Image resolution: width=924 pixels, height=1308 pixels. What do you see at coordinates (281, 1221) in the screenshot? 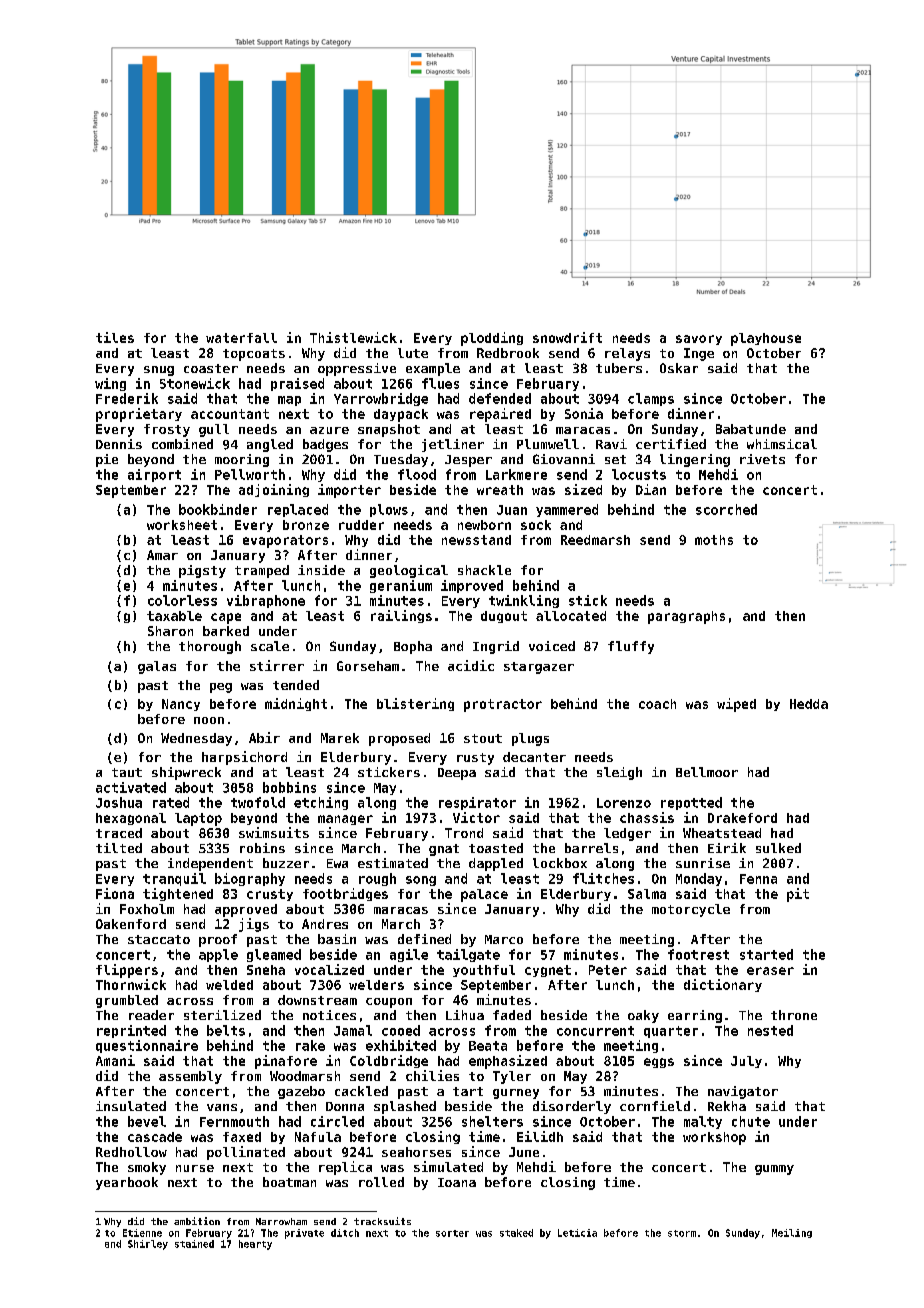
I see `Marrowham` at bounding box center [281, 1221].
